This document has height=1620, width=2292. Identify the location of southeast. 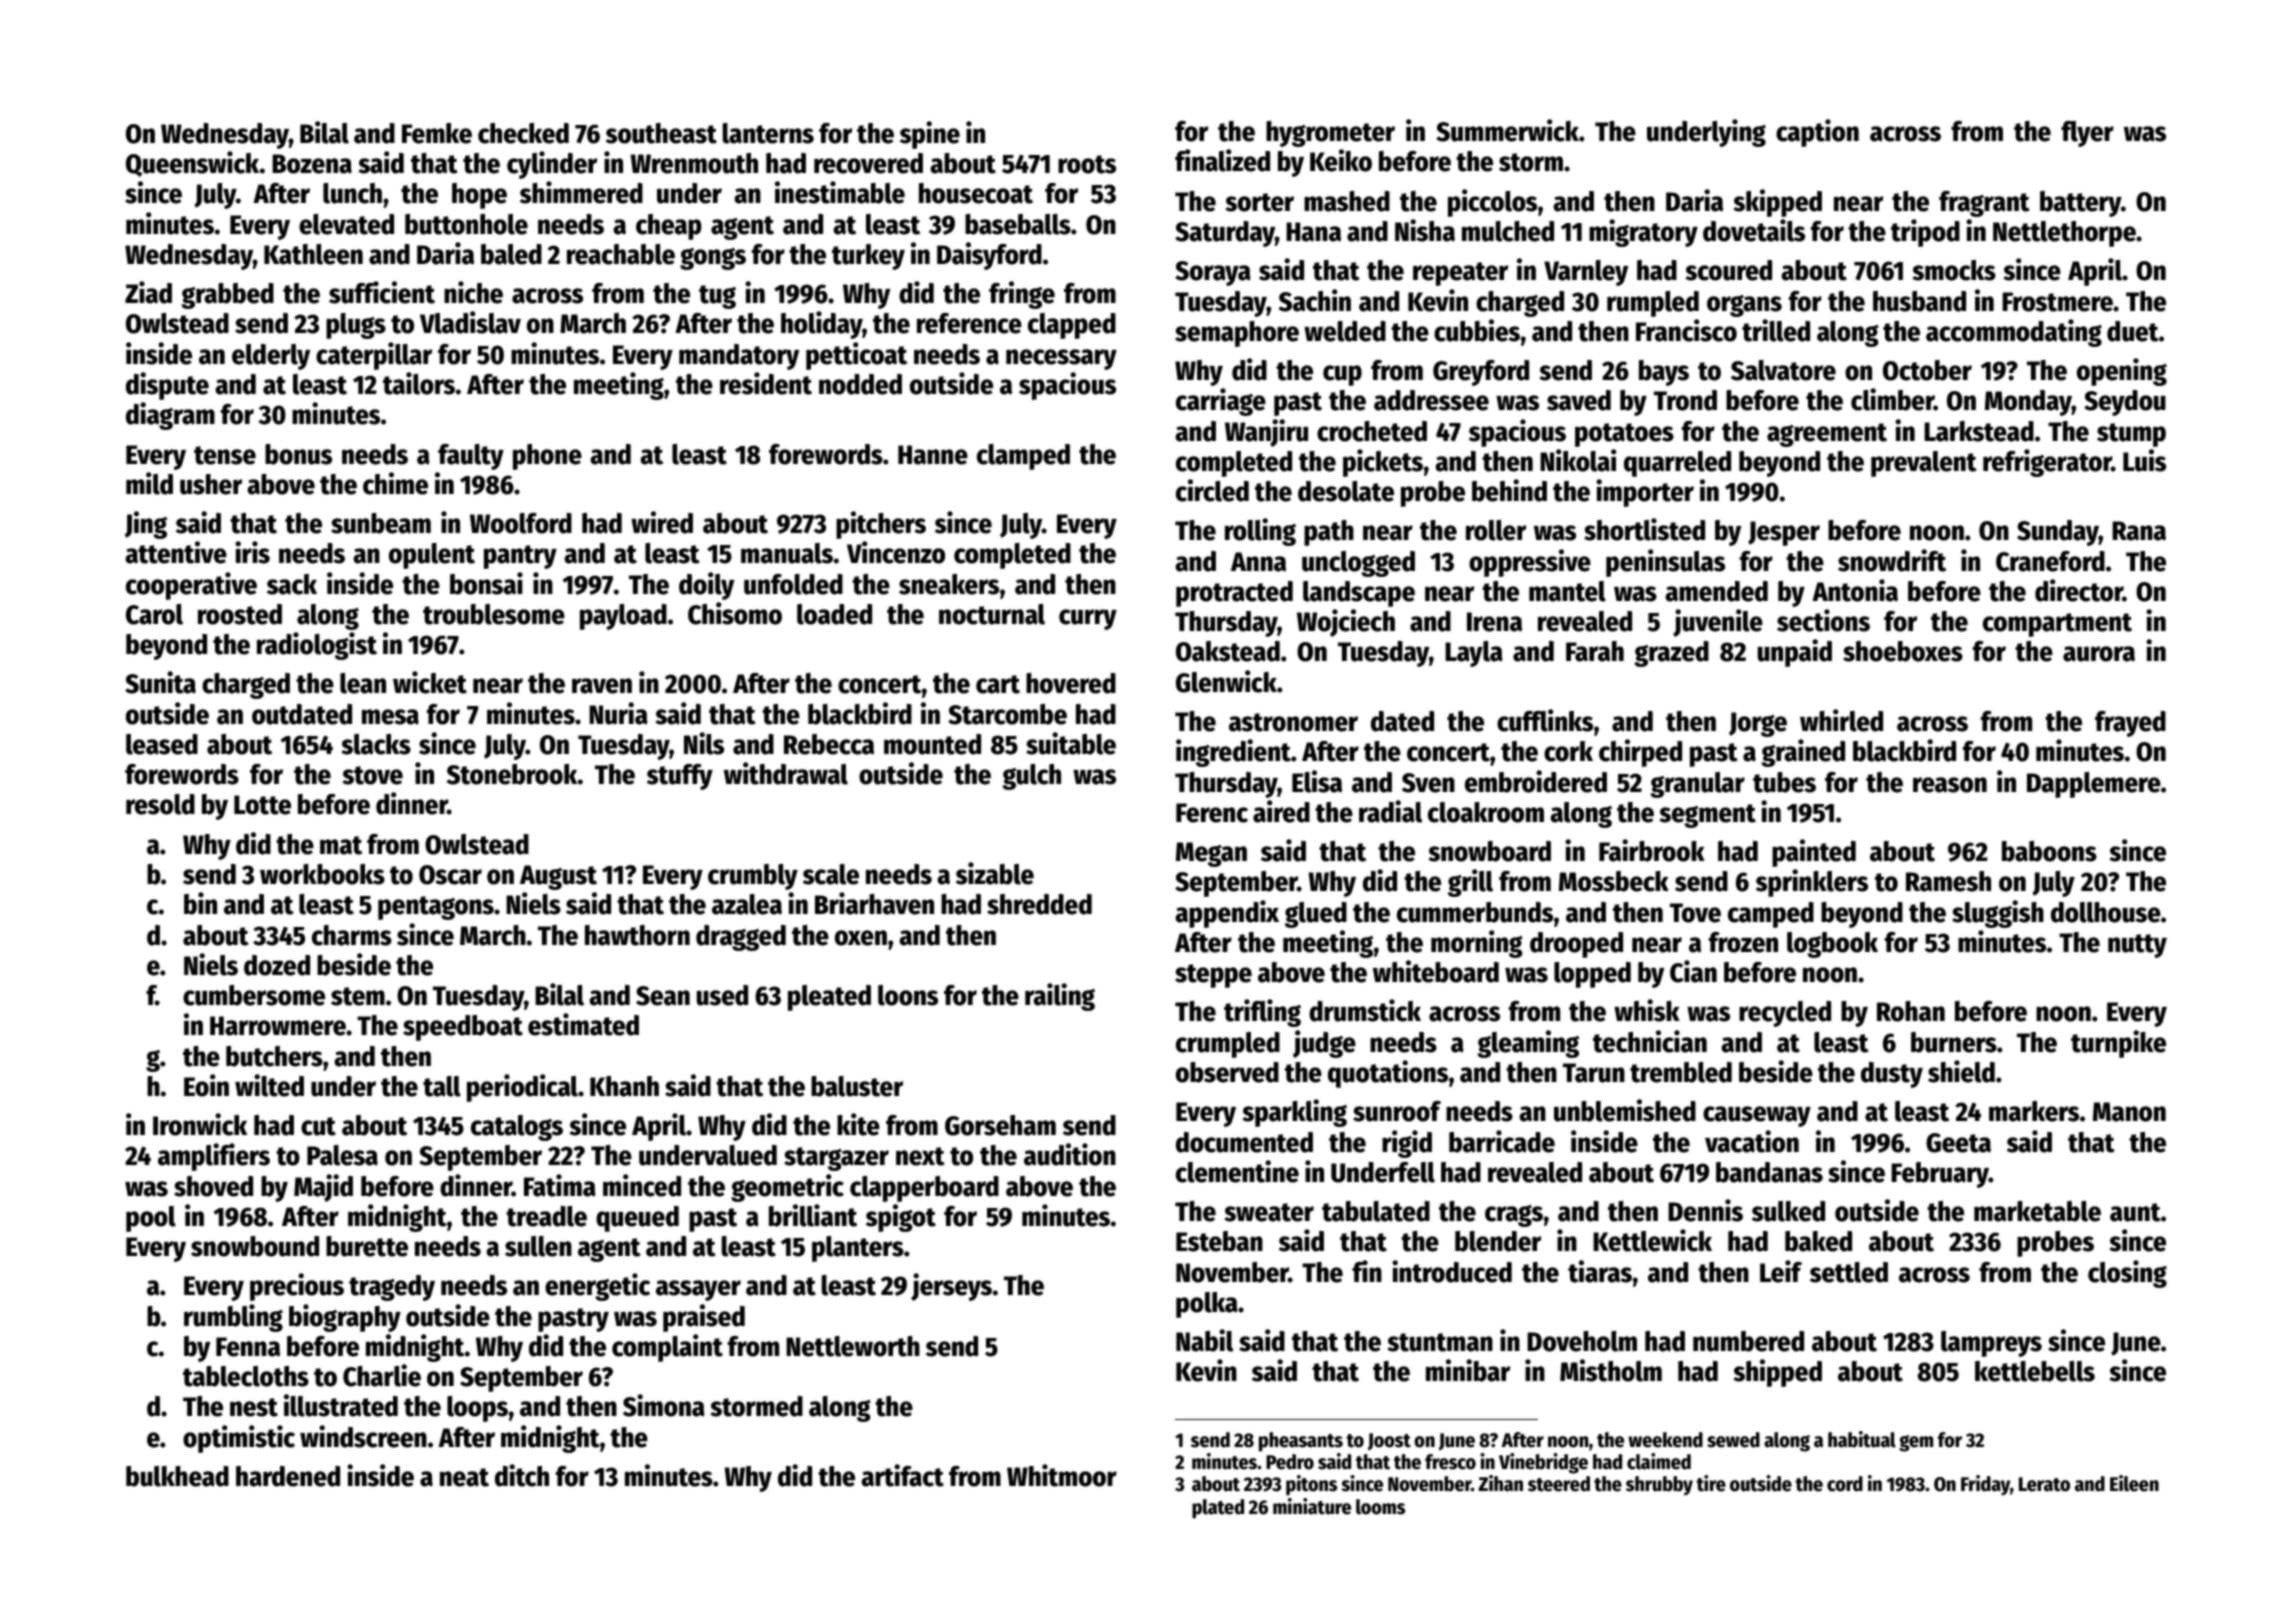
(661, 133).
